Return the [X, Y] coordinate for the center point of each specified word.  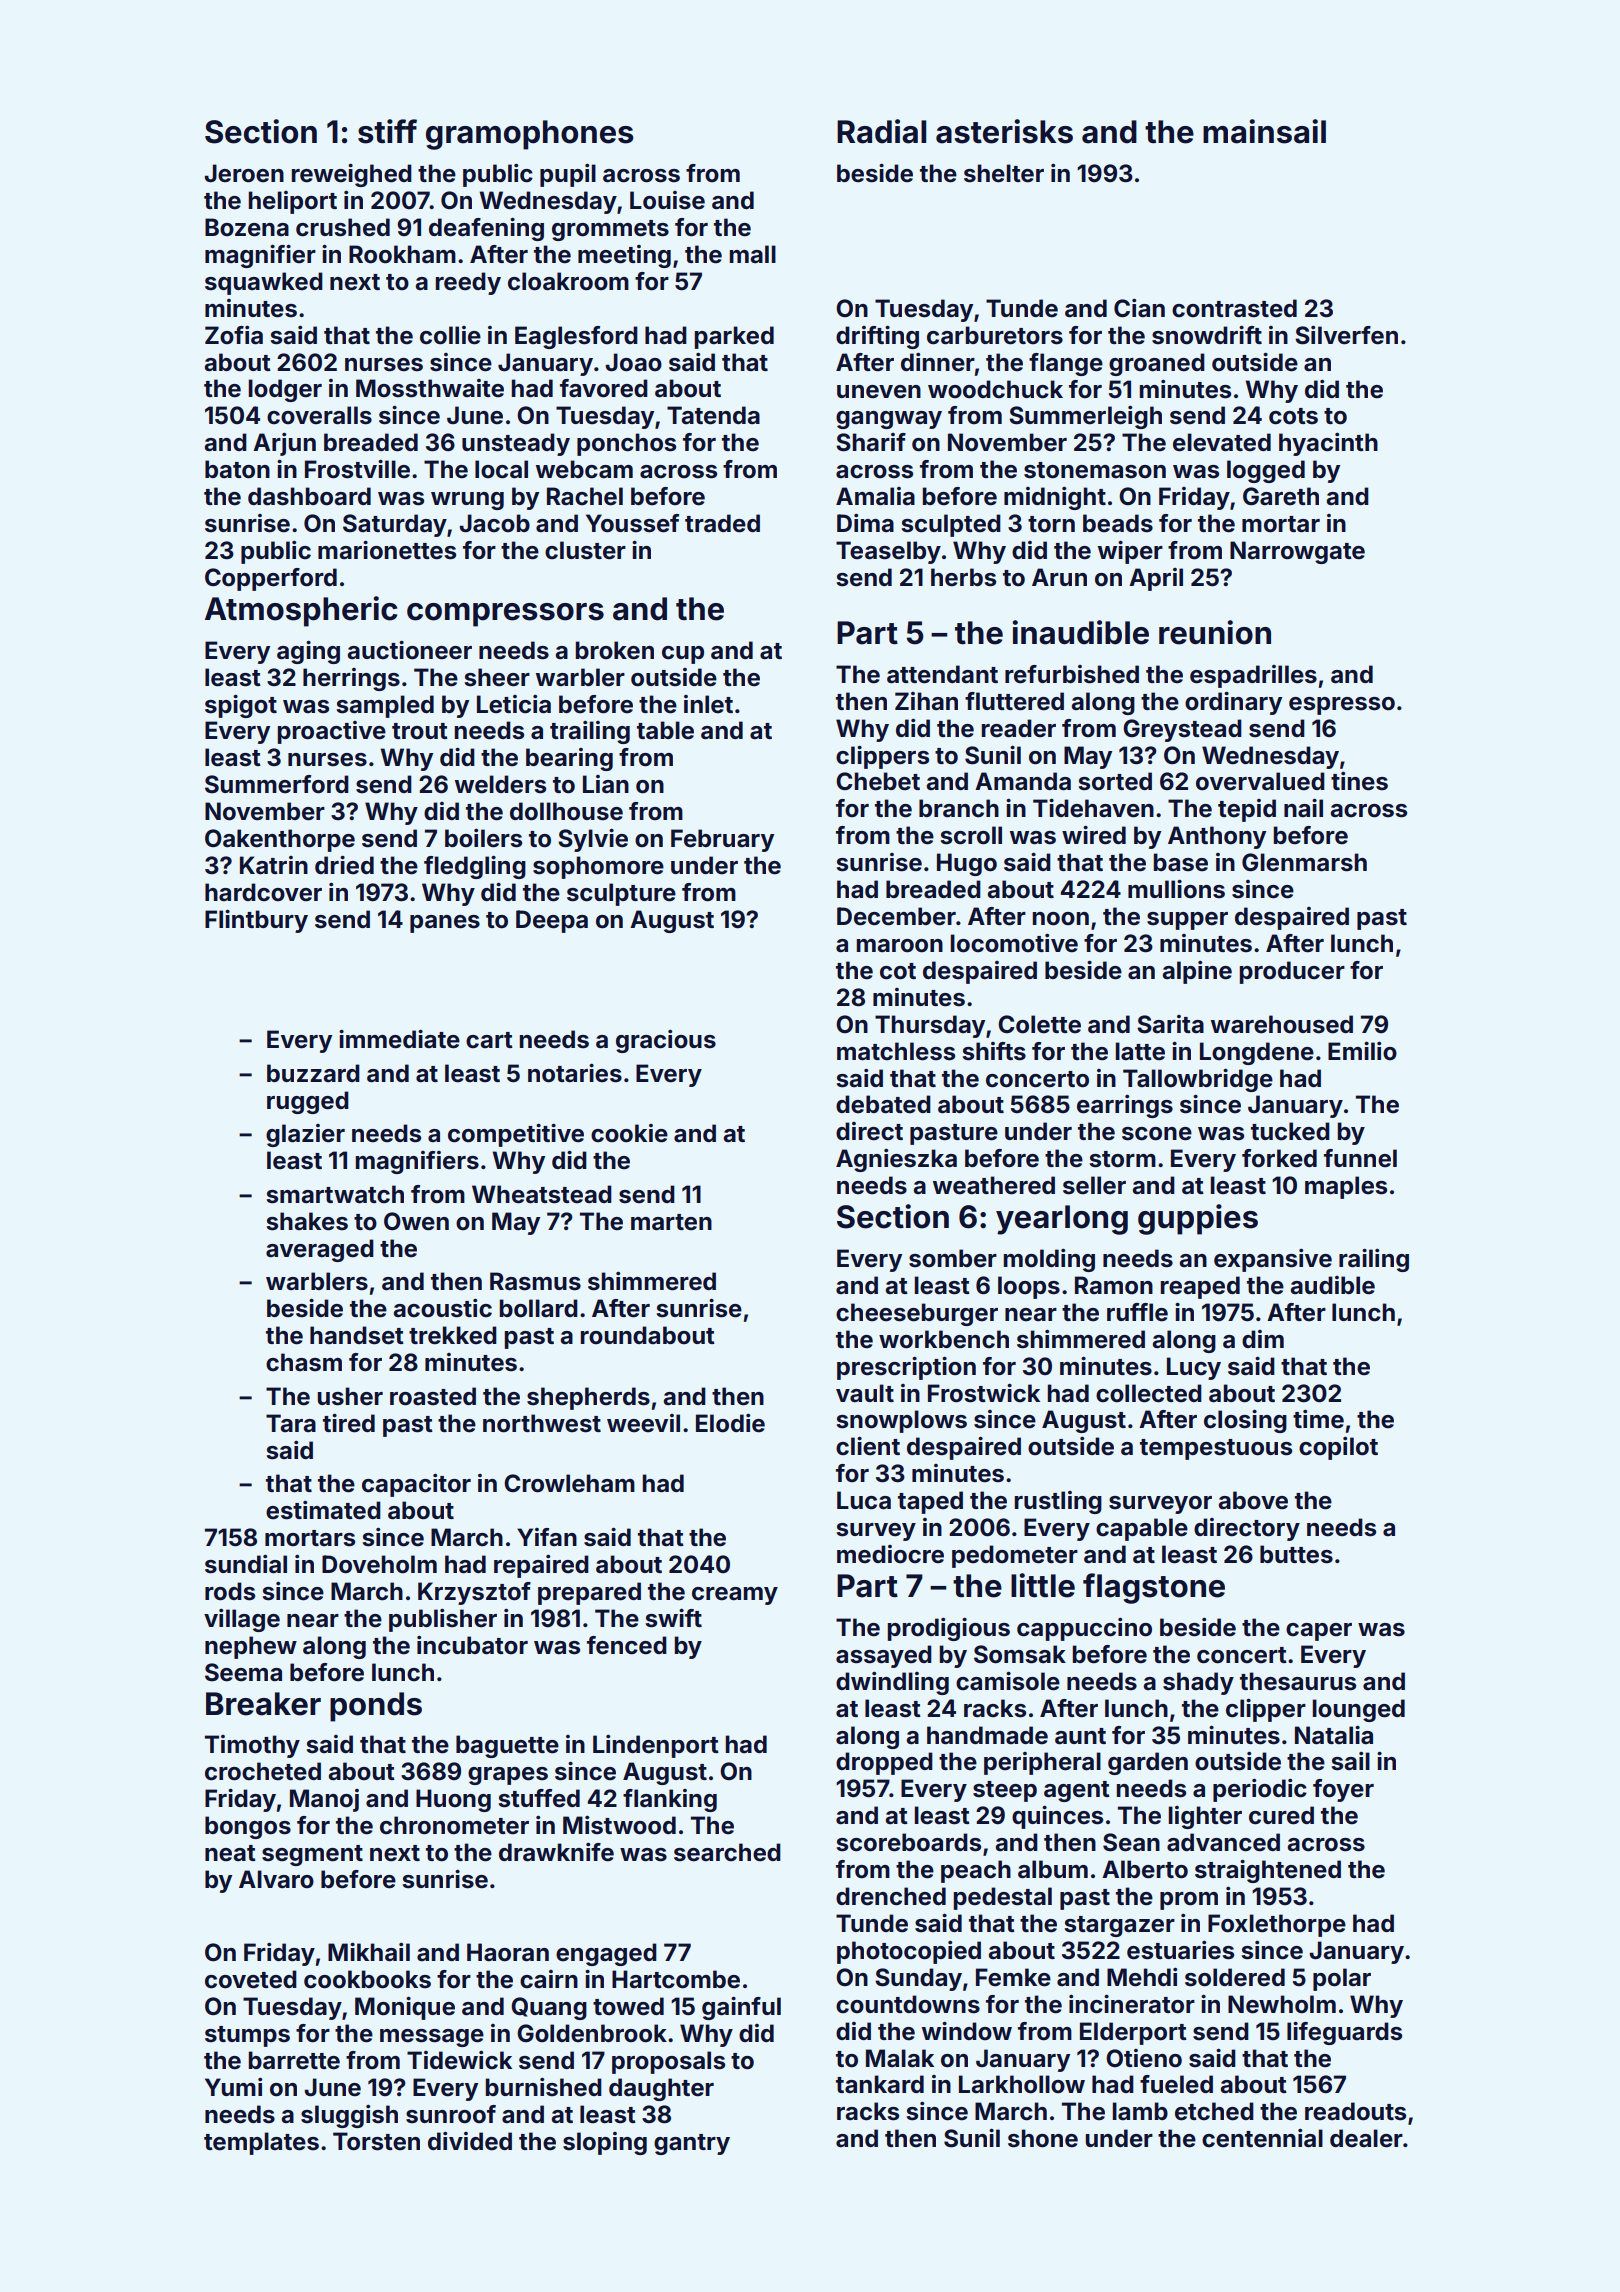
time [1318, 1419]
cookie [629, 1133]
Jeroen [244, 173]
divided [470, 2141]
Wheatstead [542, 1194]
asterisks [1004, 131]
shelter [1004, 173]
